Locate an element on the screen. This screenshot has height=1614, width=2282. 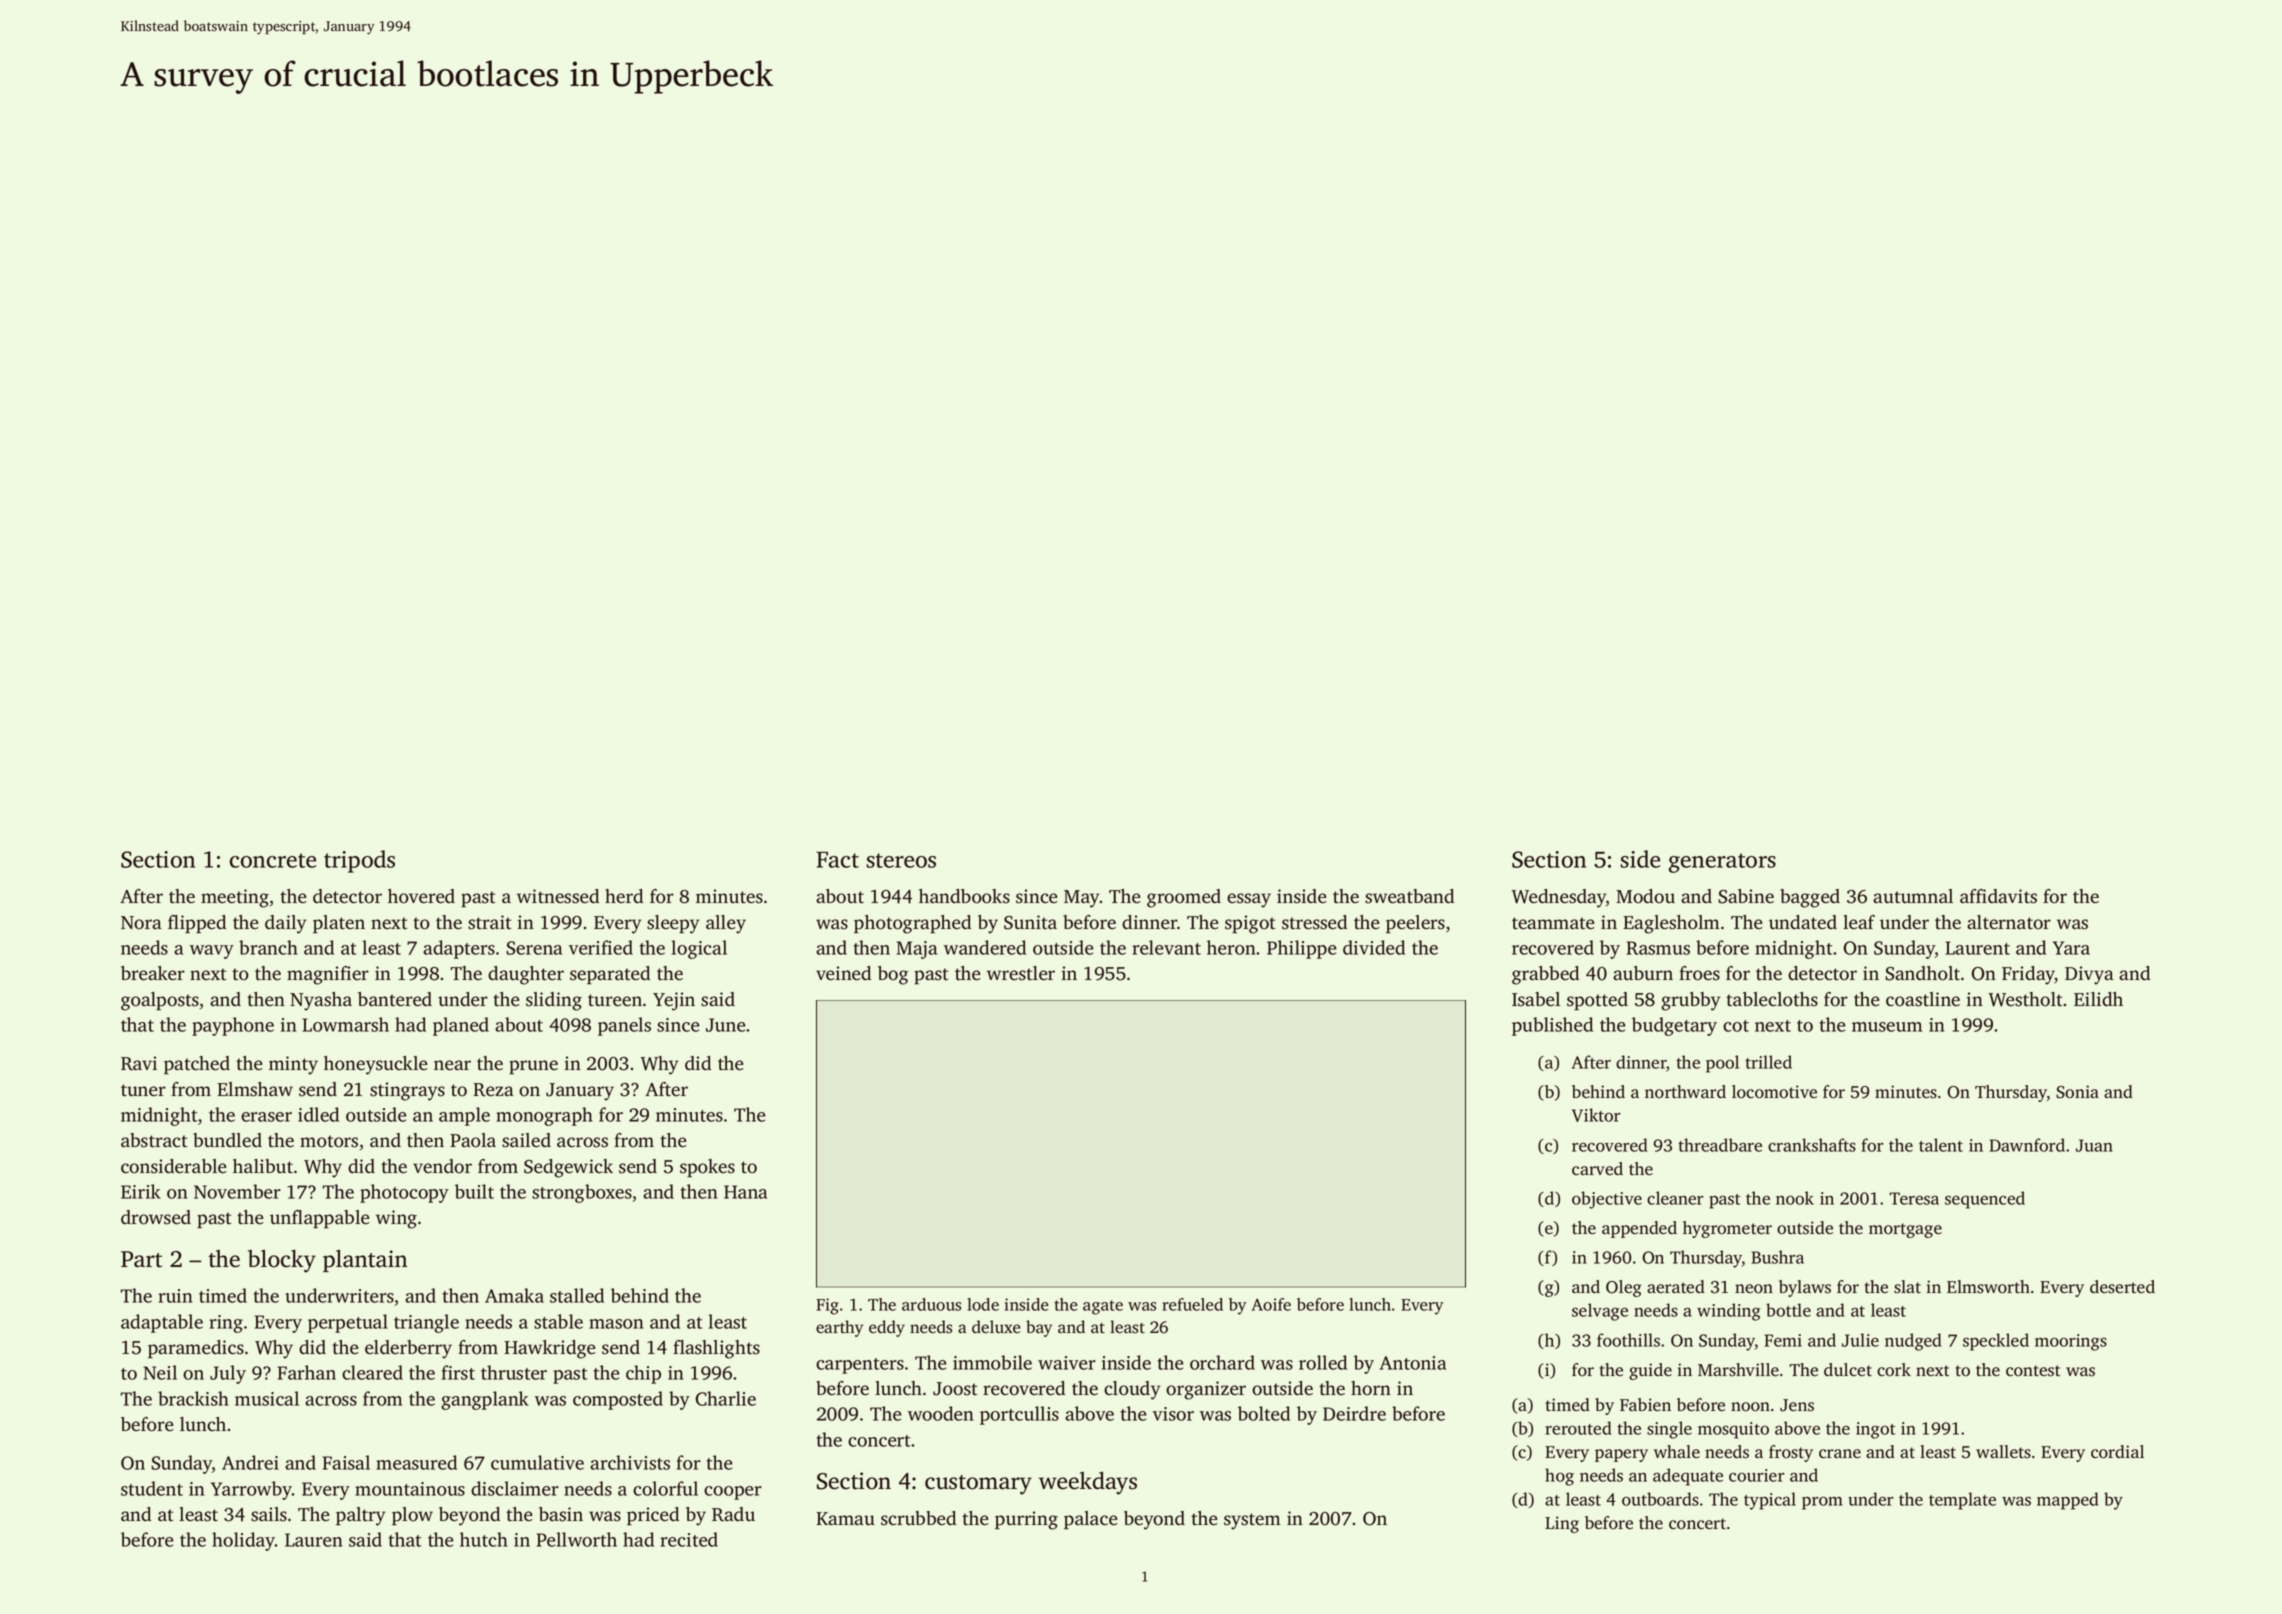
northward is located at coordinates (1685, 1092).
